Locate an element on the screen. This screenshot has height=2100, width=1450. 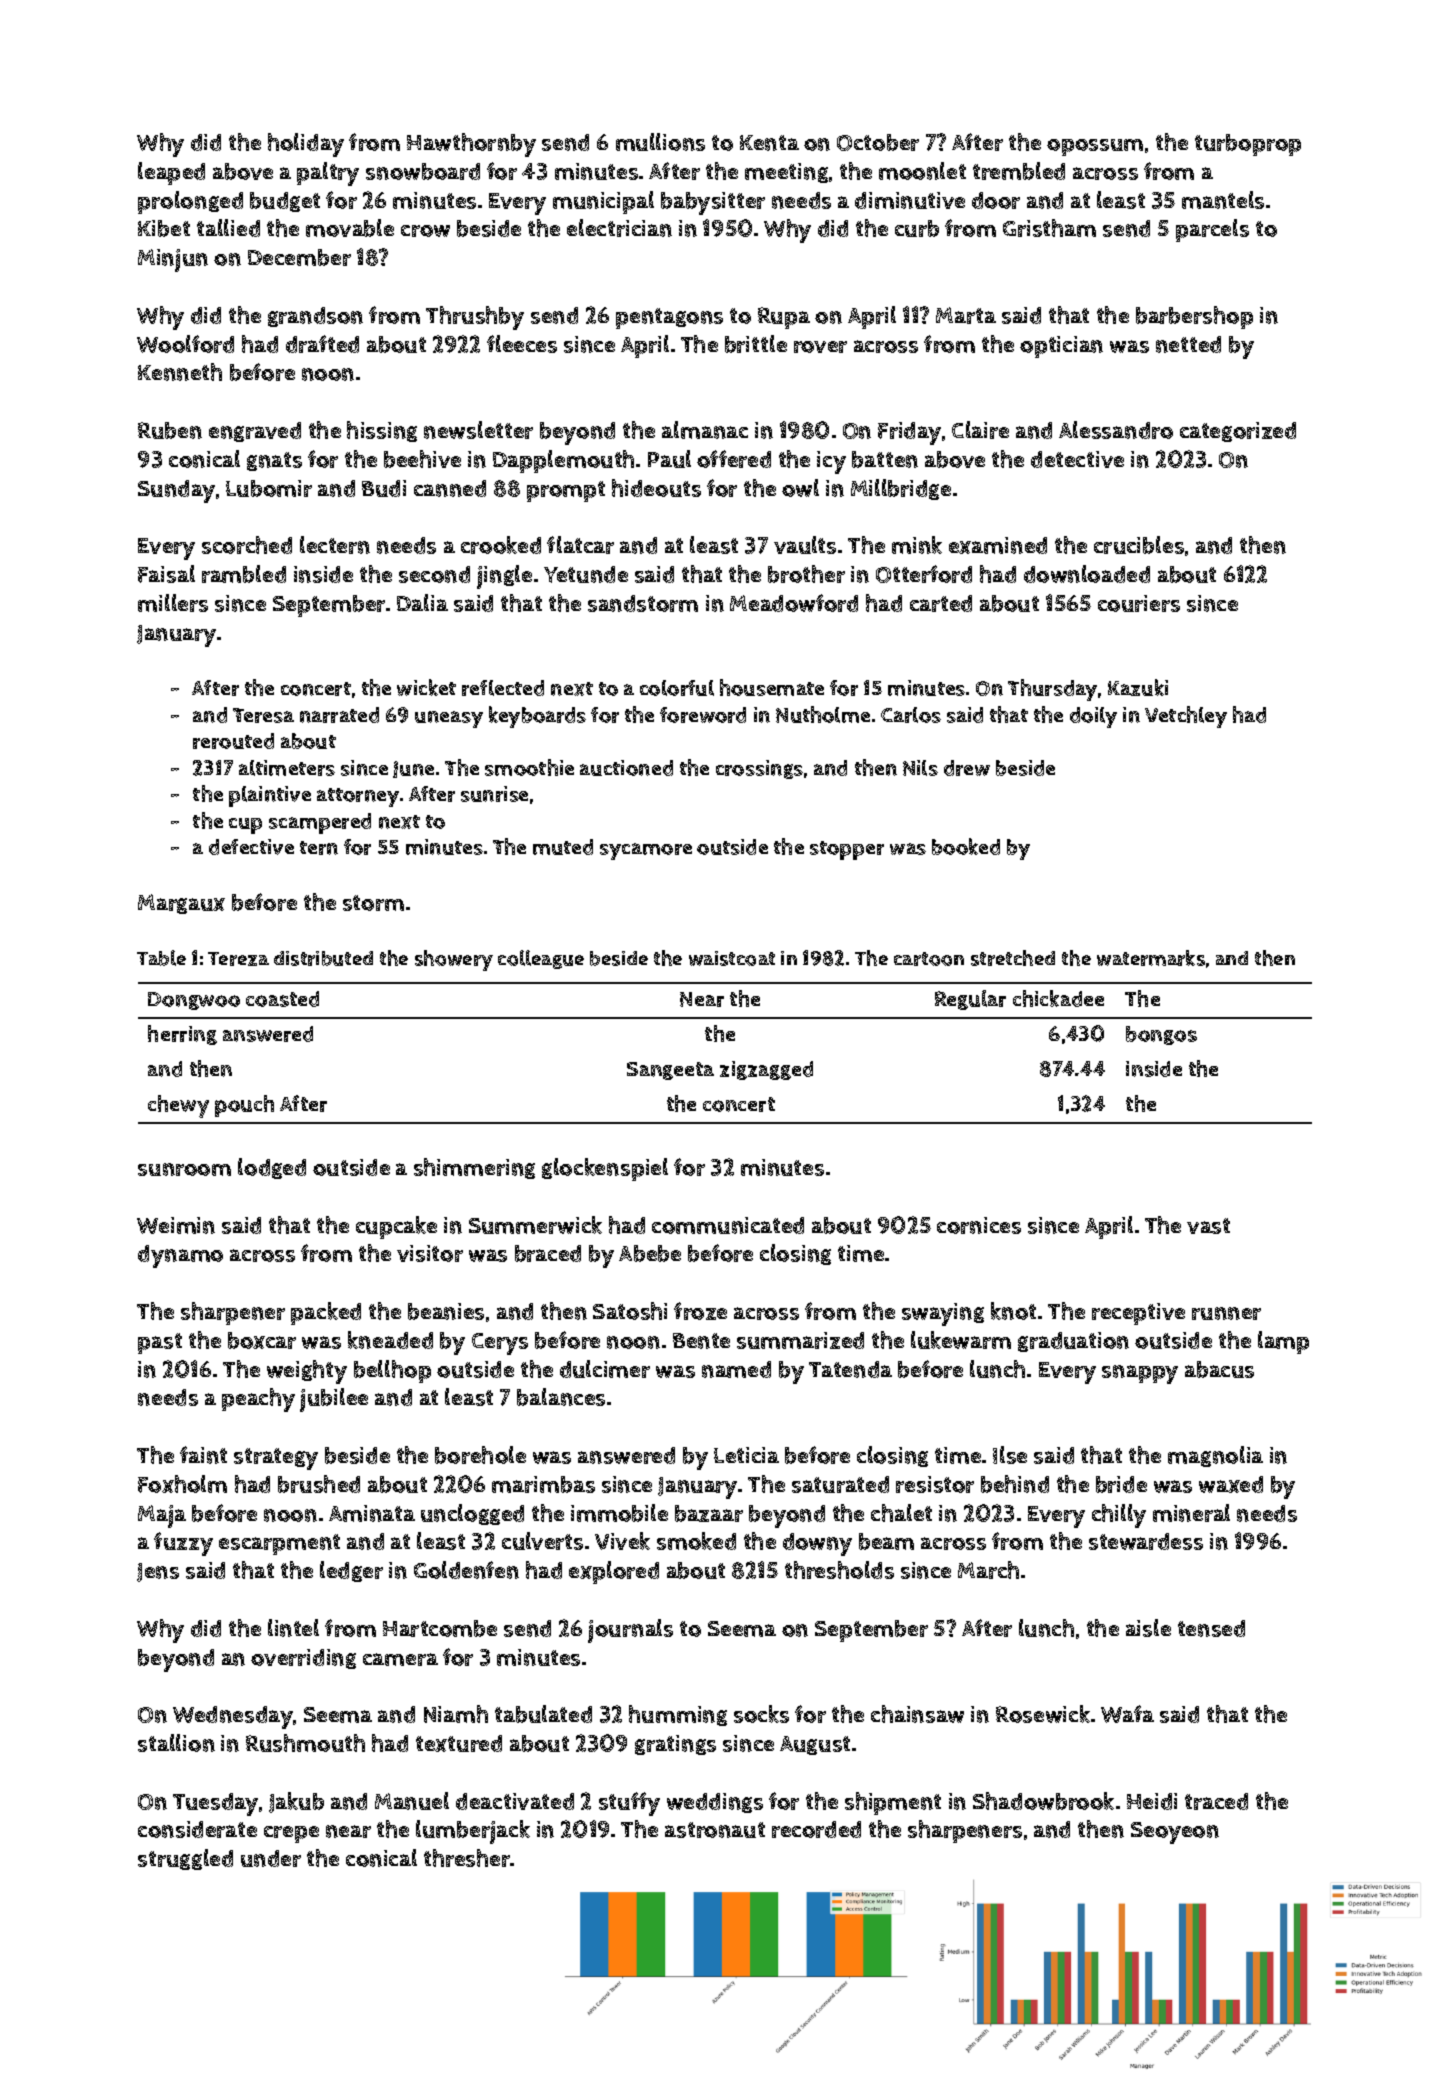
Dalia is located at coordinates (422, 602).
